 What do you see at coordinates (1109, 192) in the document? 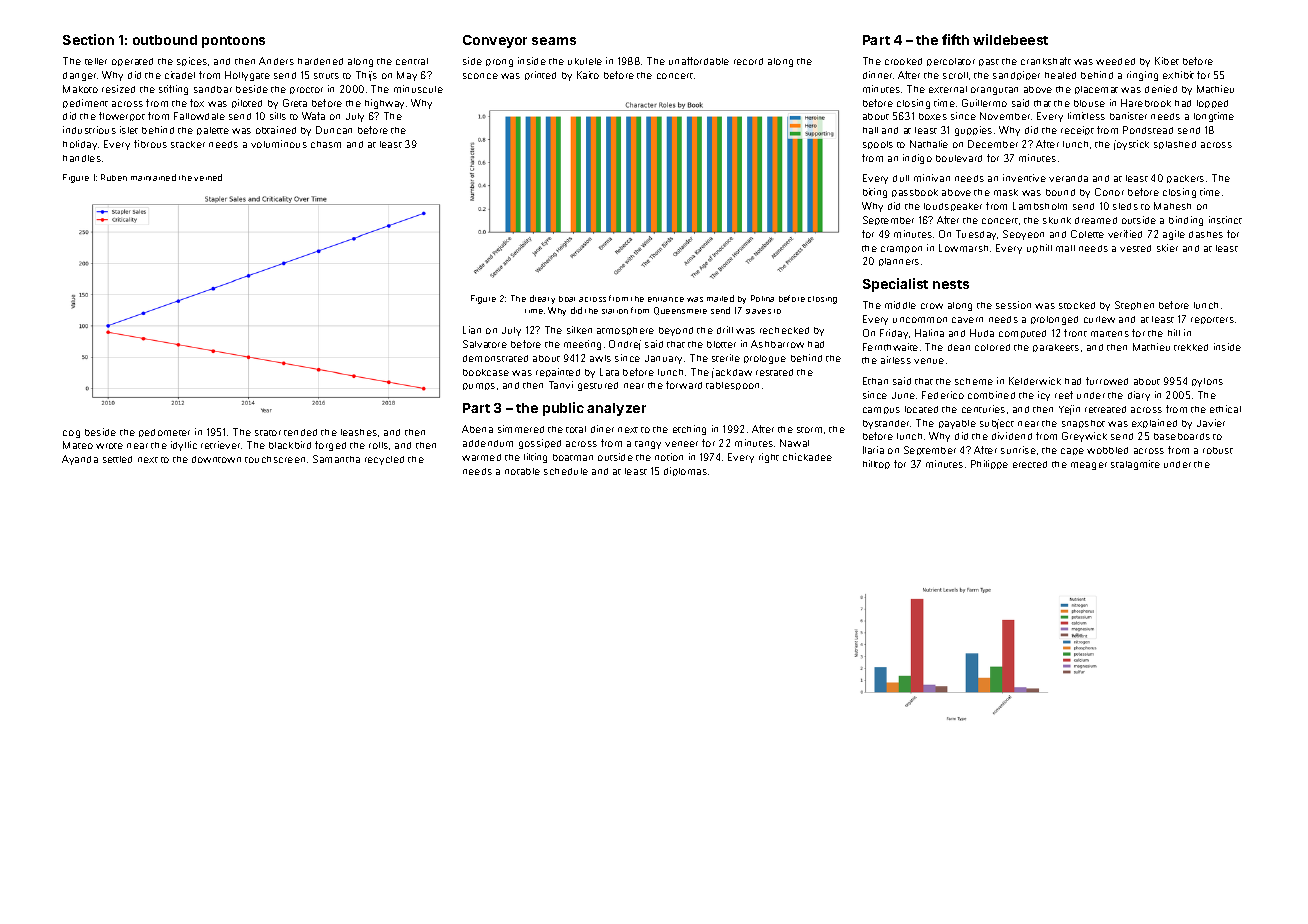
I see `Conor` at bounding box center [1109, 192].
